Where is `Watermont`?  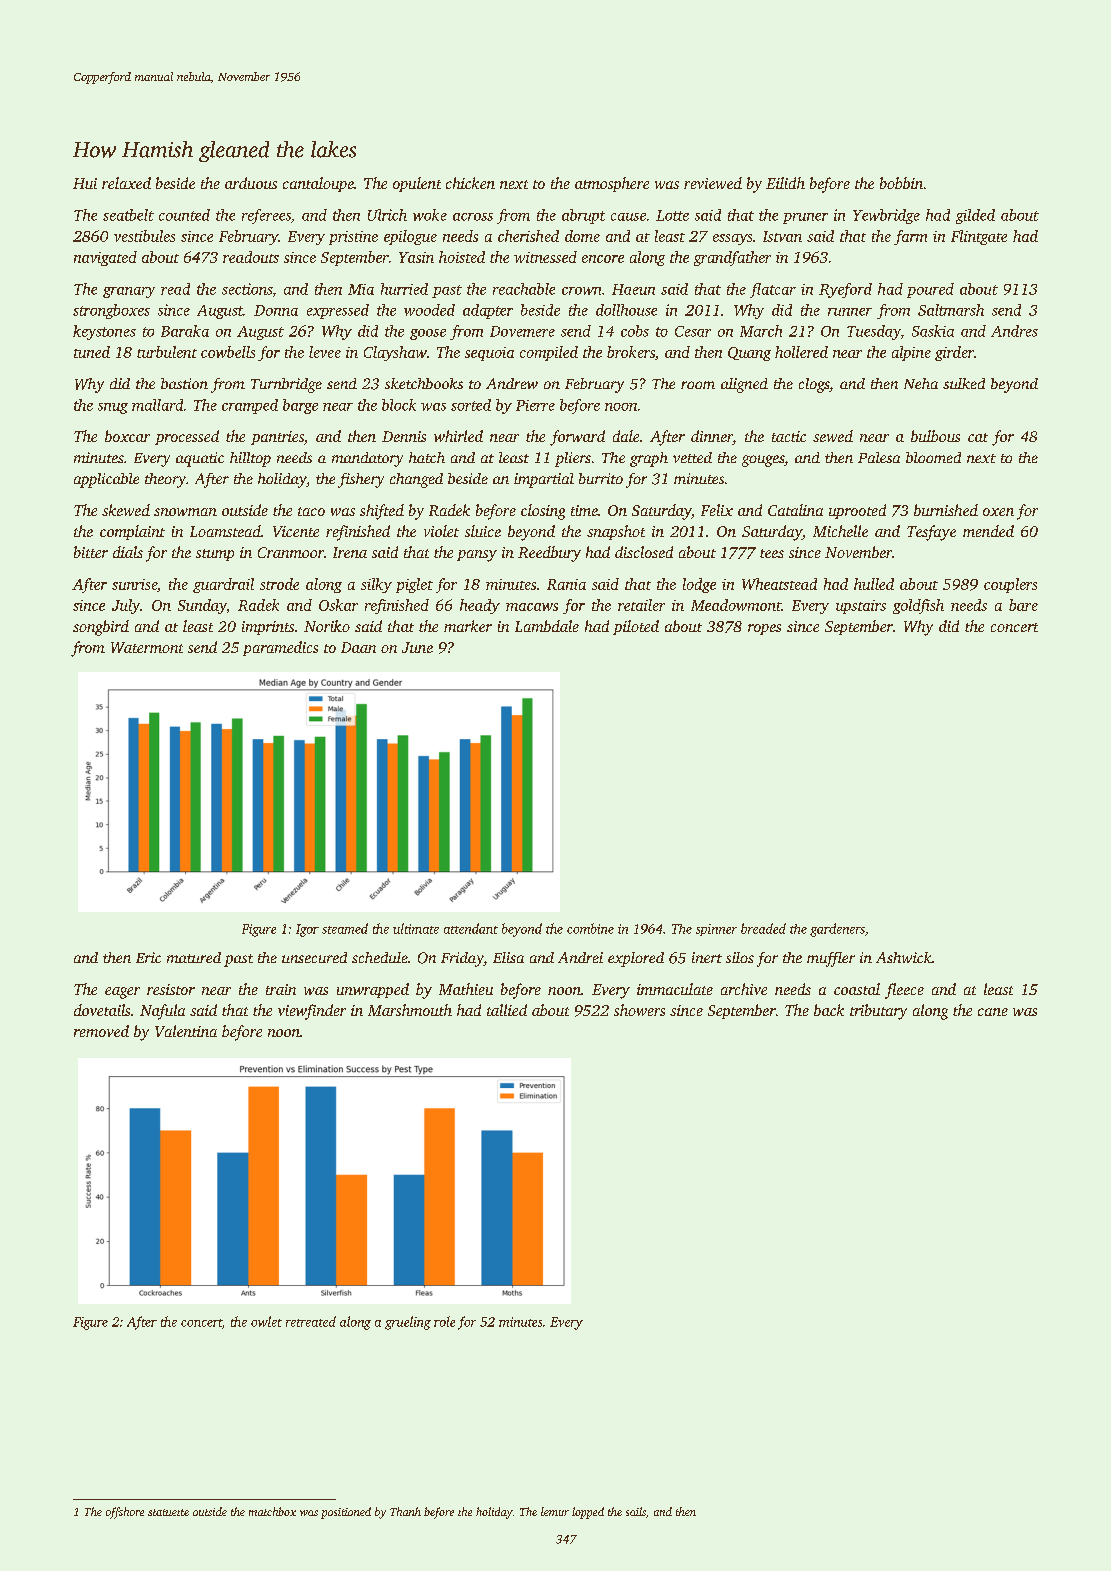 Watermont is located at coordinates (147, 647).
